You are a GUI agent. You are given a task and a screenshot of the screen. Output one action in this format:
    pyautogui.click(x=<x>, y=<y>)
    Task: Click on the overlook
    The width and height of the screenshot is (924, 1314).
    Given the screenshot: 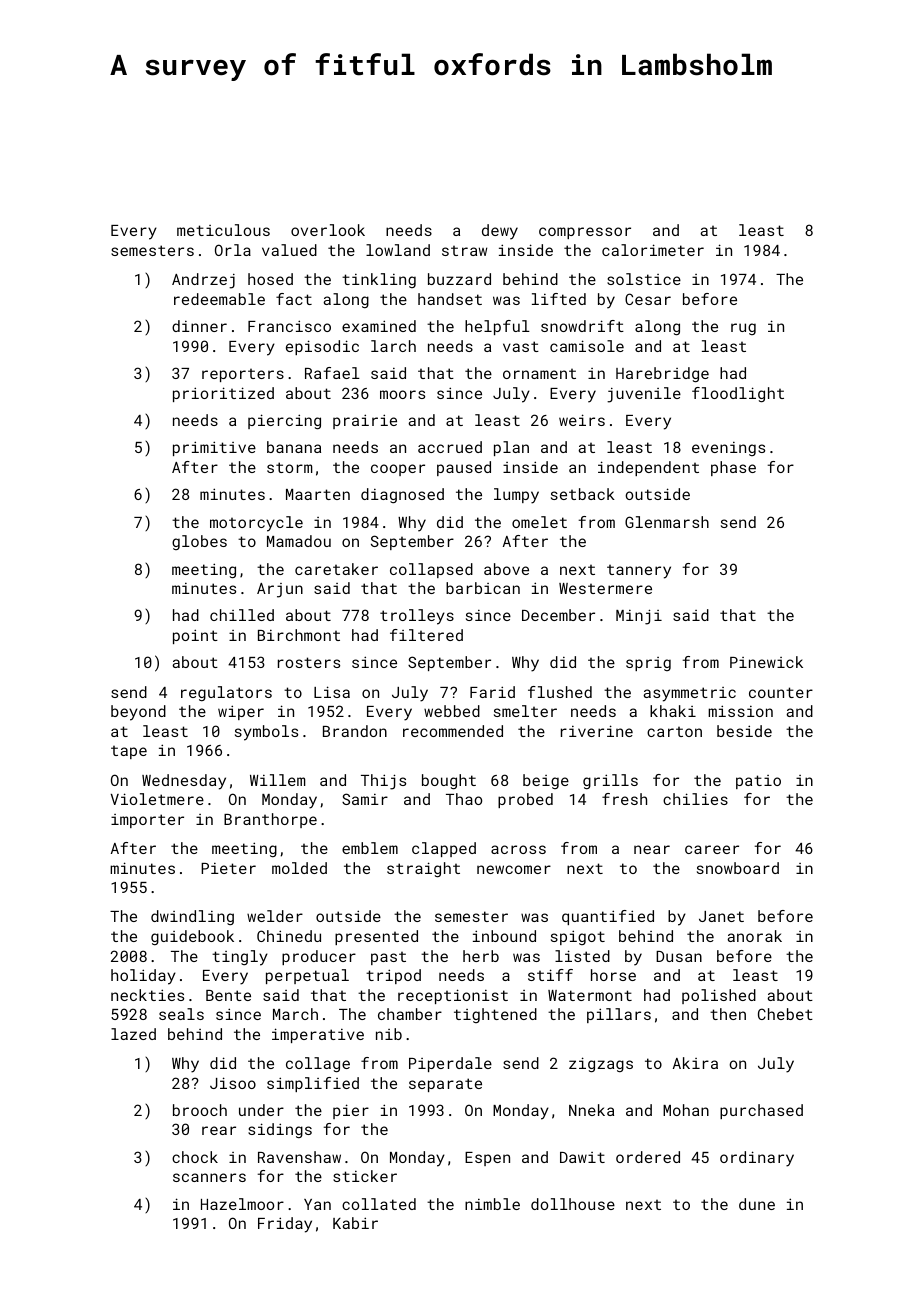 What is the action you would take?
    pyautogui.click(x=328, y=230)
